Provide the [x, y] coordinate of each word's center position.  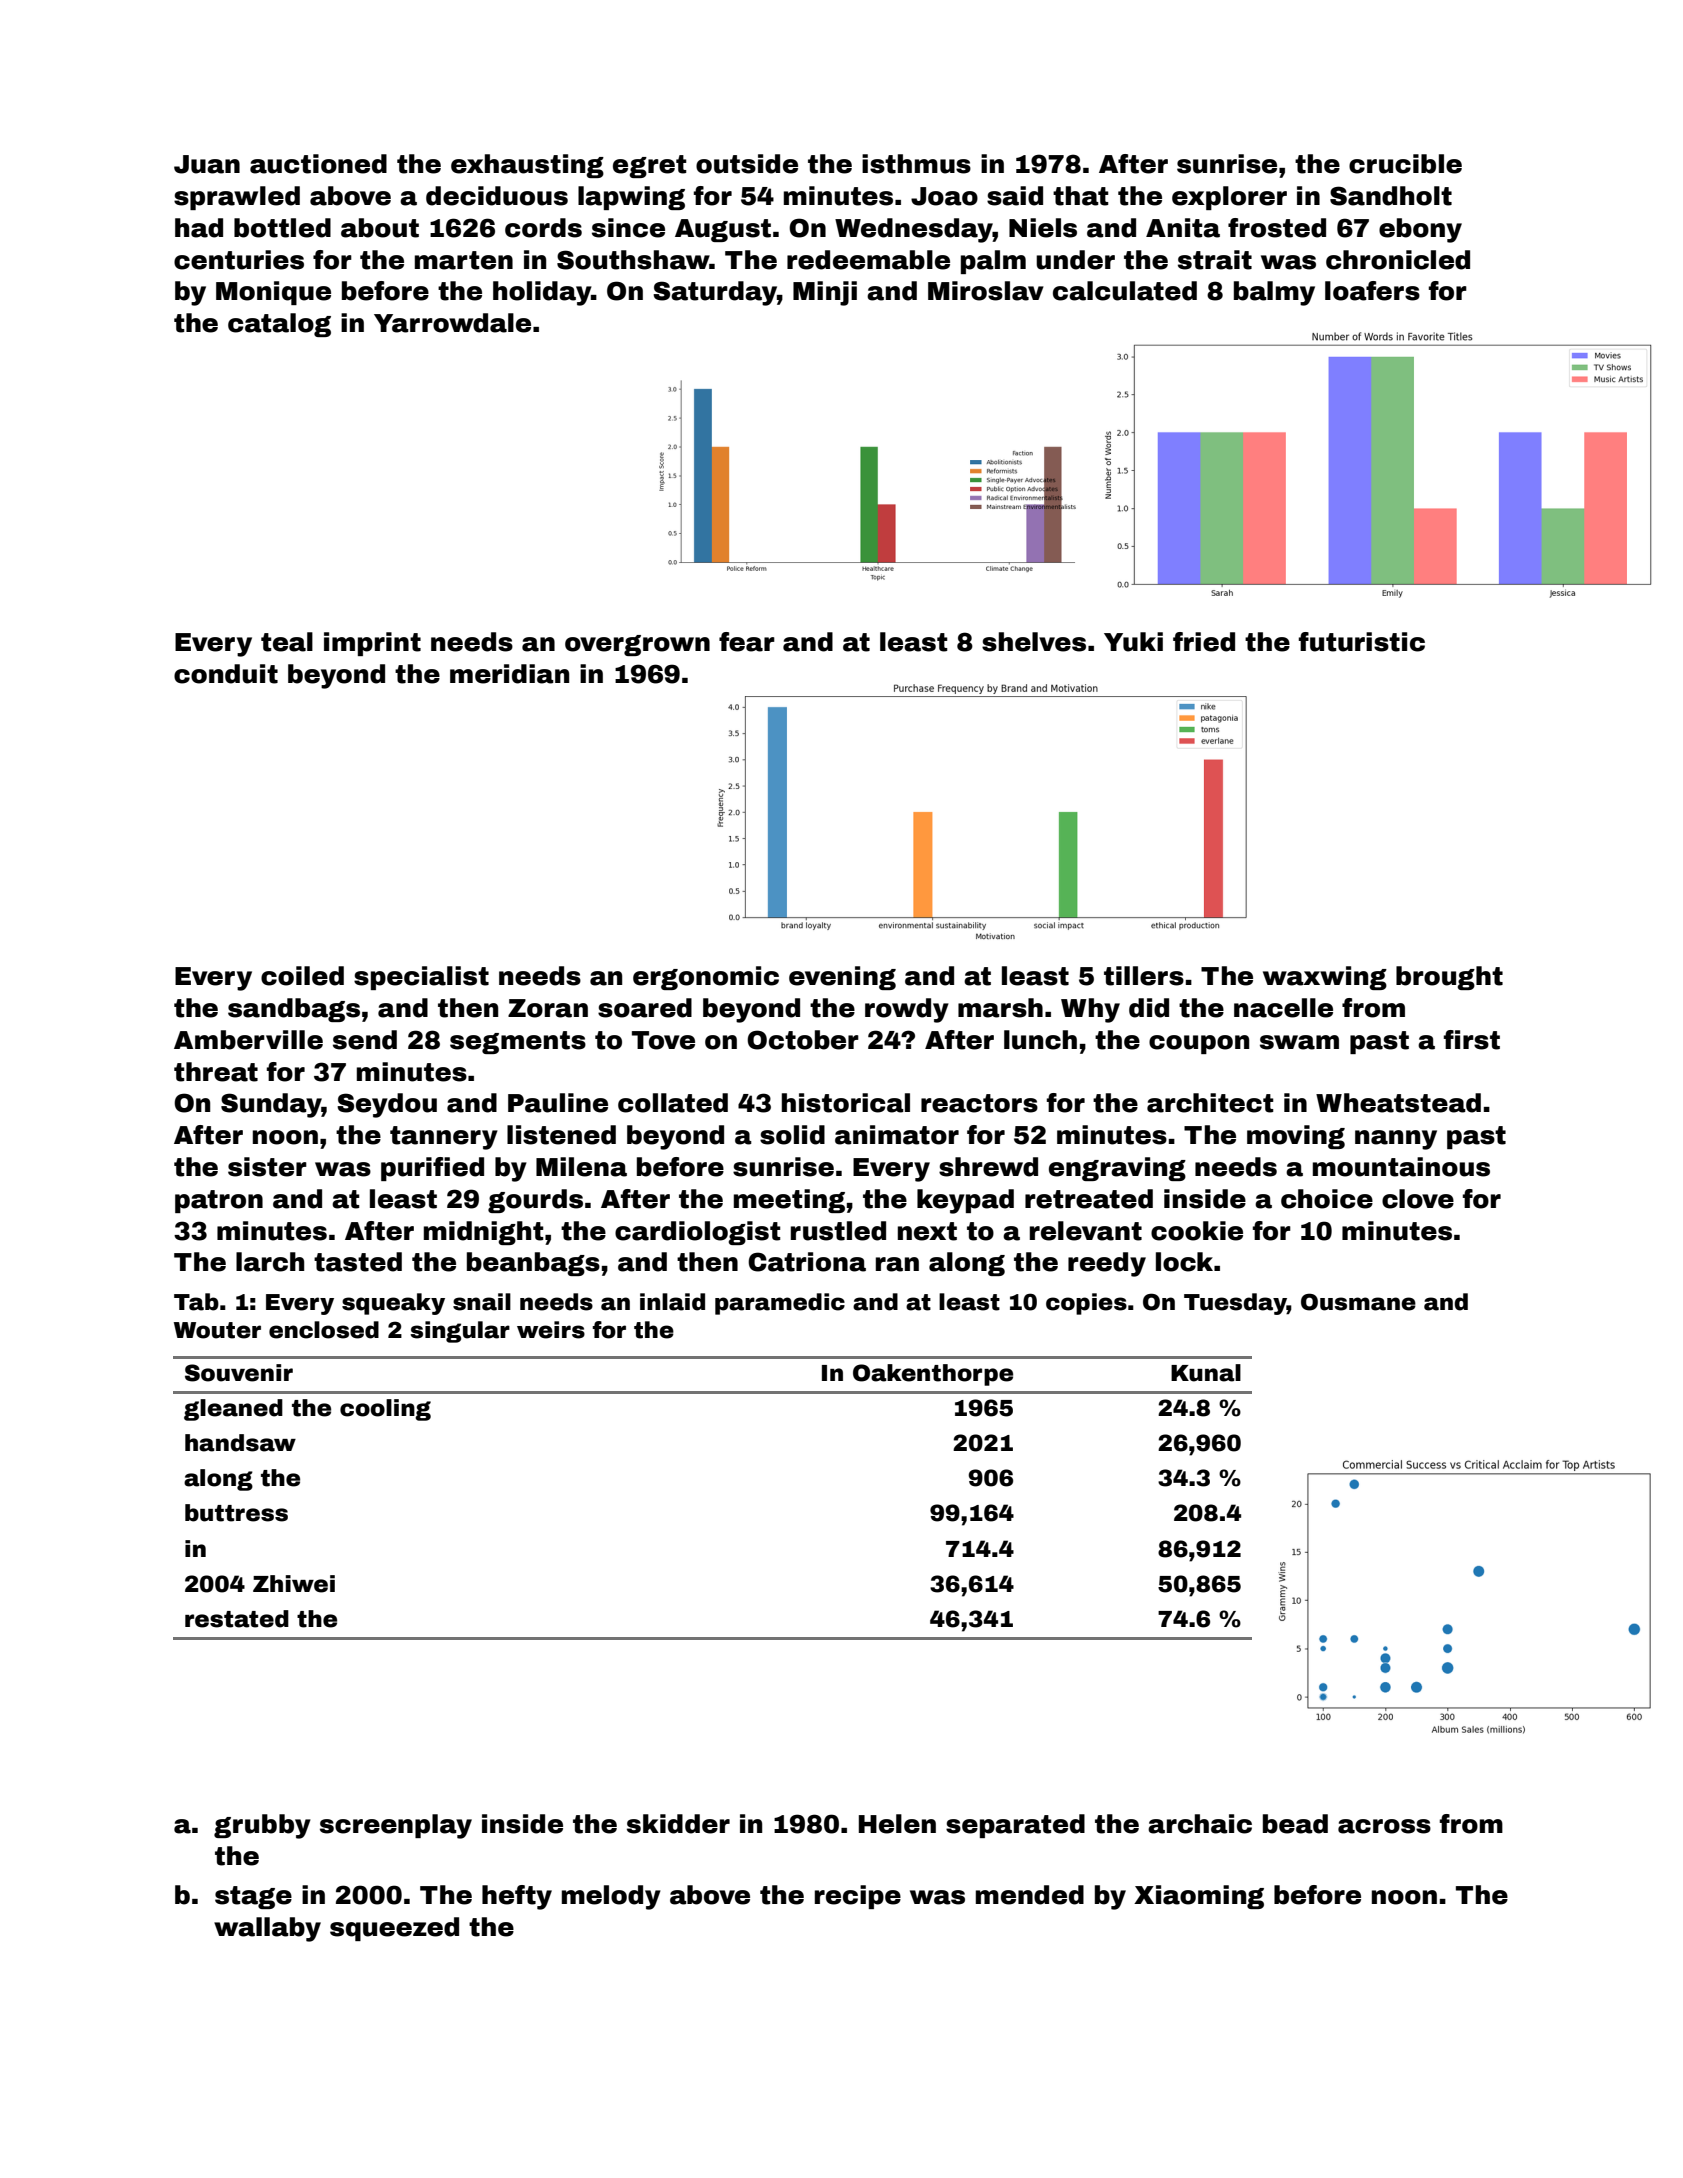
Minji [825, 293]
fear [747, 642]
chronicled [1398, 260]
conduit [226, 674]
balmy [1274, 293]
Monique [273, 293]
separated [1015, 1826]
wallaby [267, 1929]
